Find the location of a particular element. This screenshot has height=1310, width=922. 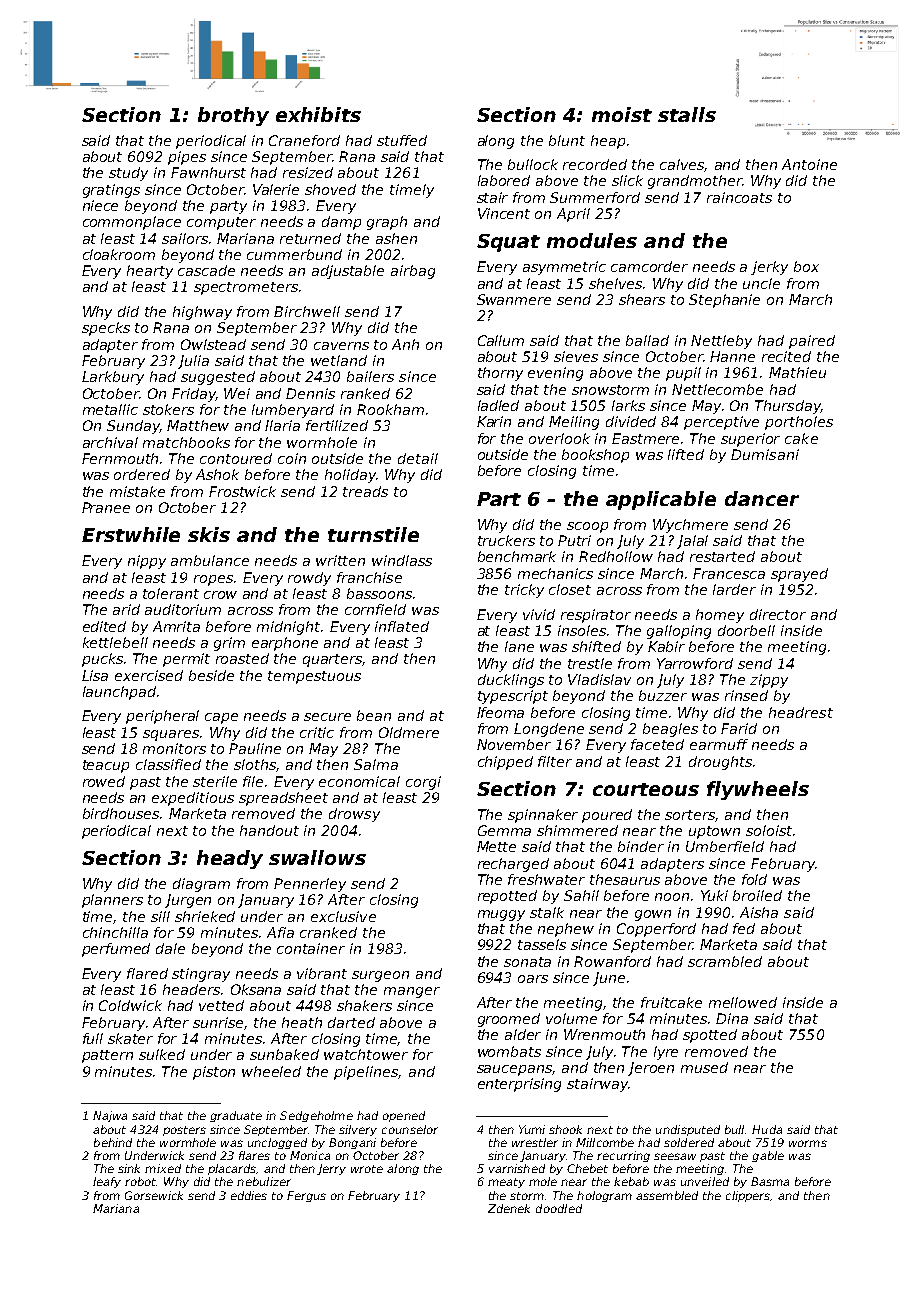

larks is located at coordinates (628, 405).
